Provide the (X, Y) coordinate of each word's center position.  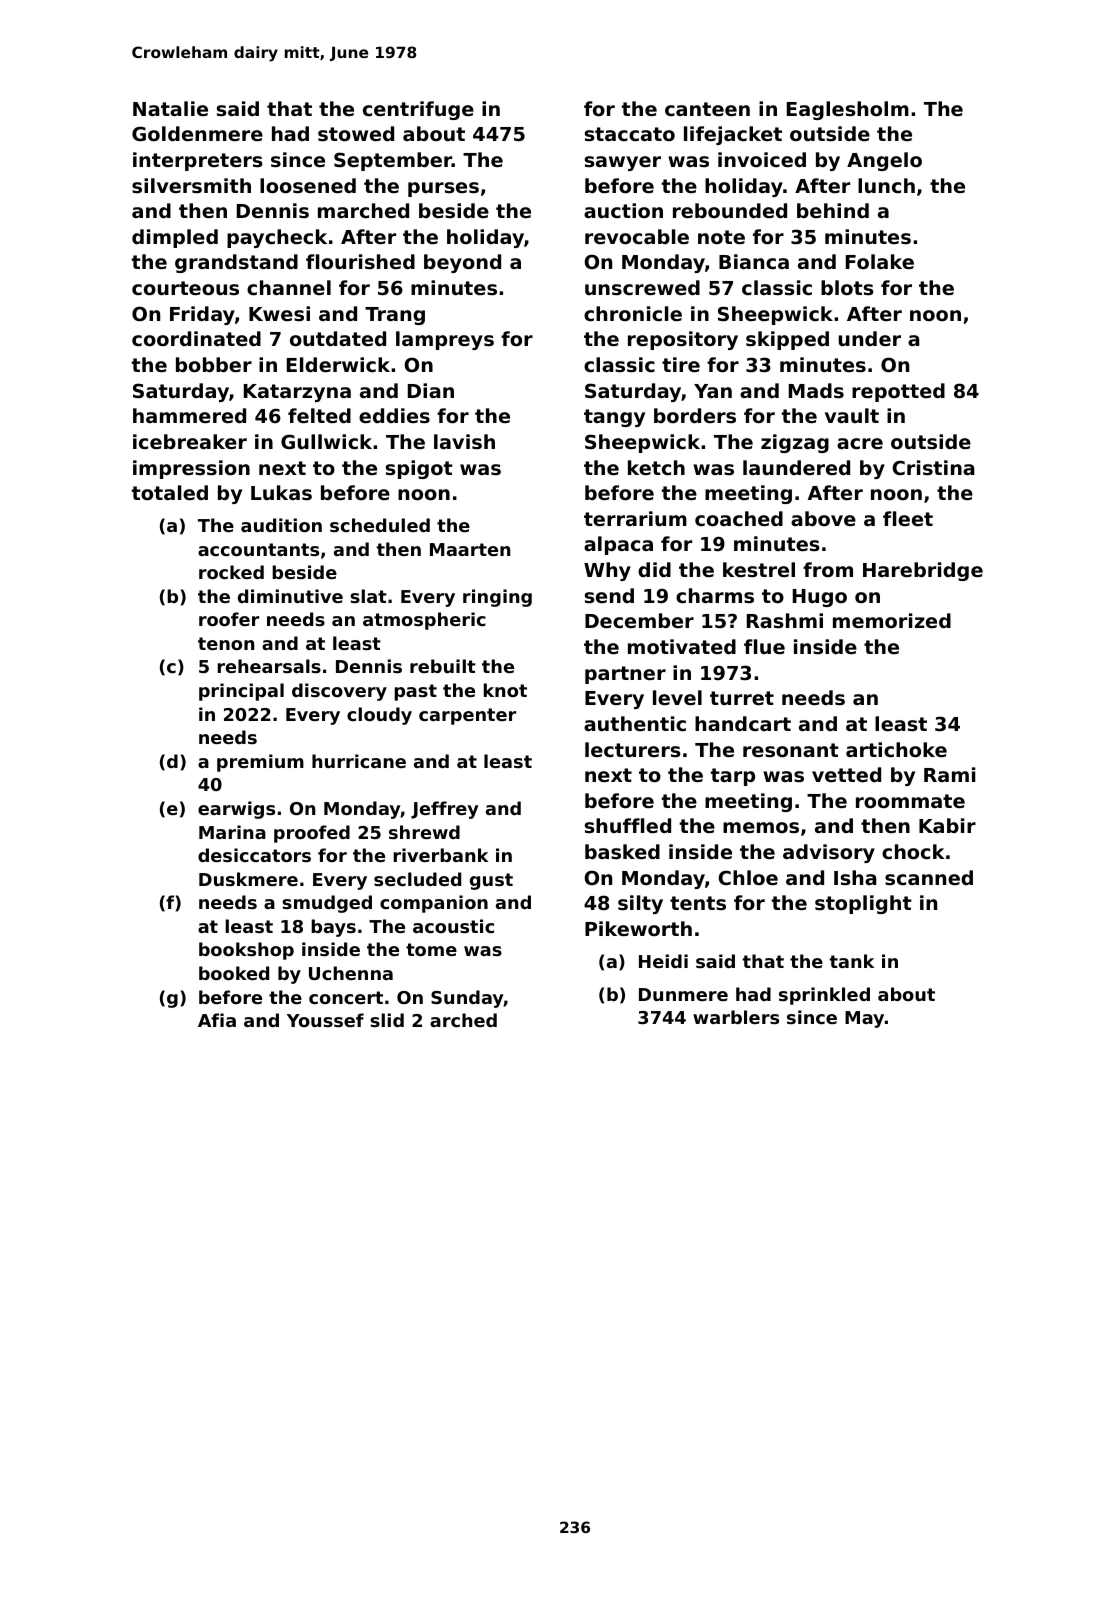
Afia (217, 1020)
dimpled (175, 238)
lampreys (445, 340)
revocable (637, 236)
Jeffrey (444, 810)
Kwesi (279, 313)
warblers (736, 1017)
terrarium (635, 518)
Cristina (934, 467)
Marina (232, 832)
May (864, 1019)
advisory (829, 853)
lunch (886, 185)
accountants (258, 549)
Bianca (754, 261)
